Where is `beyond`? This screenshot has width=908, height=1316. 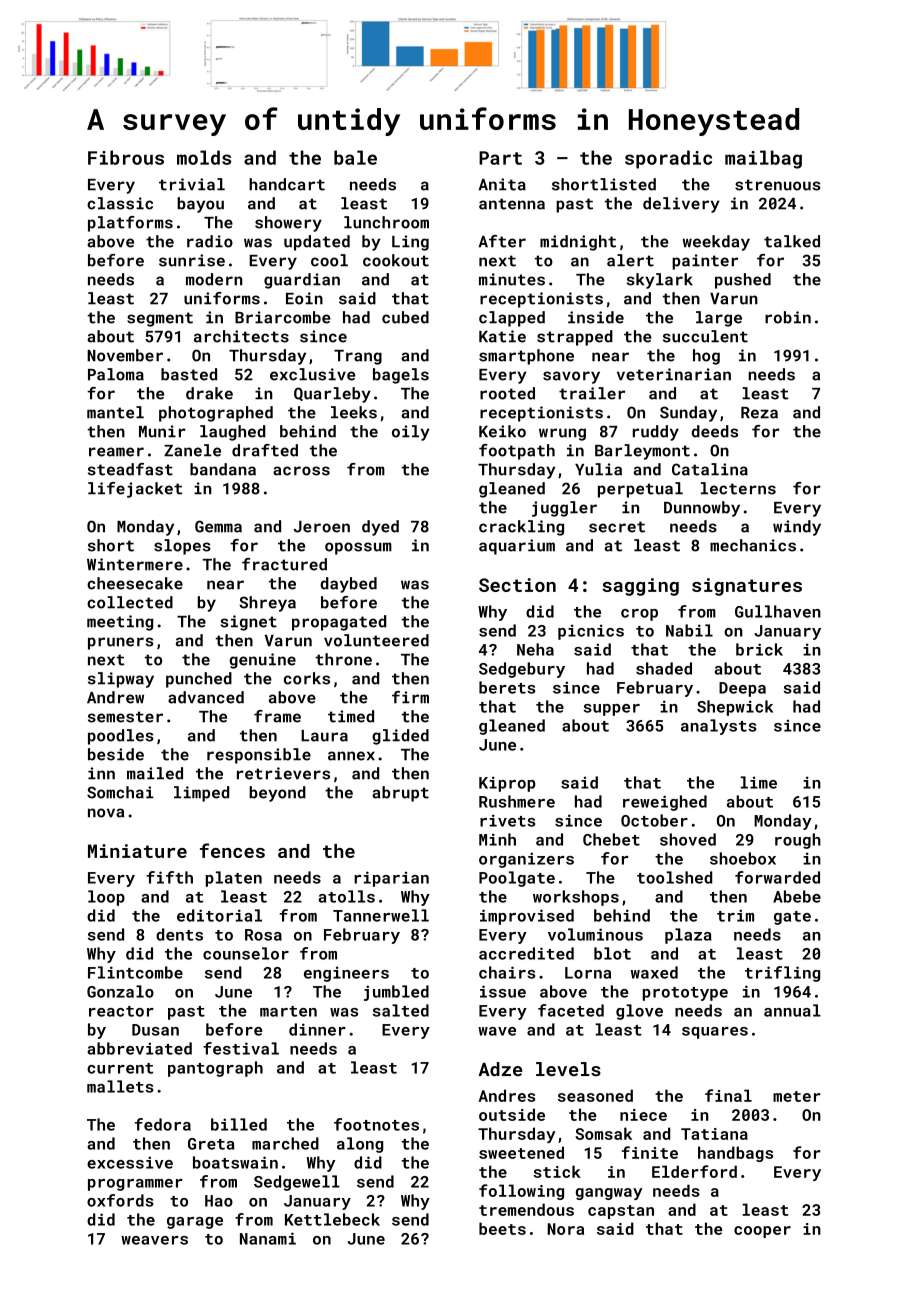 beyond is located at coordinates (277, 794).
